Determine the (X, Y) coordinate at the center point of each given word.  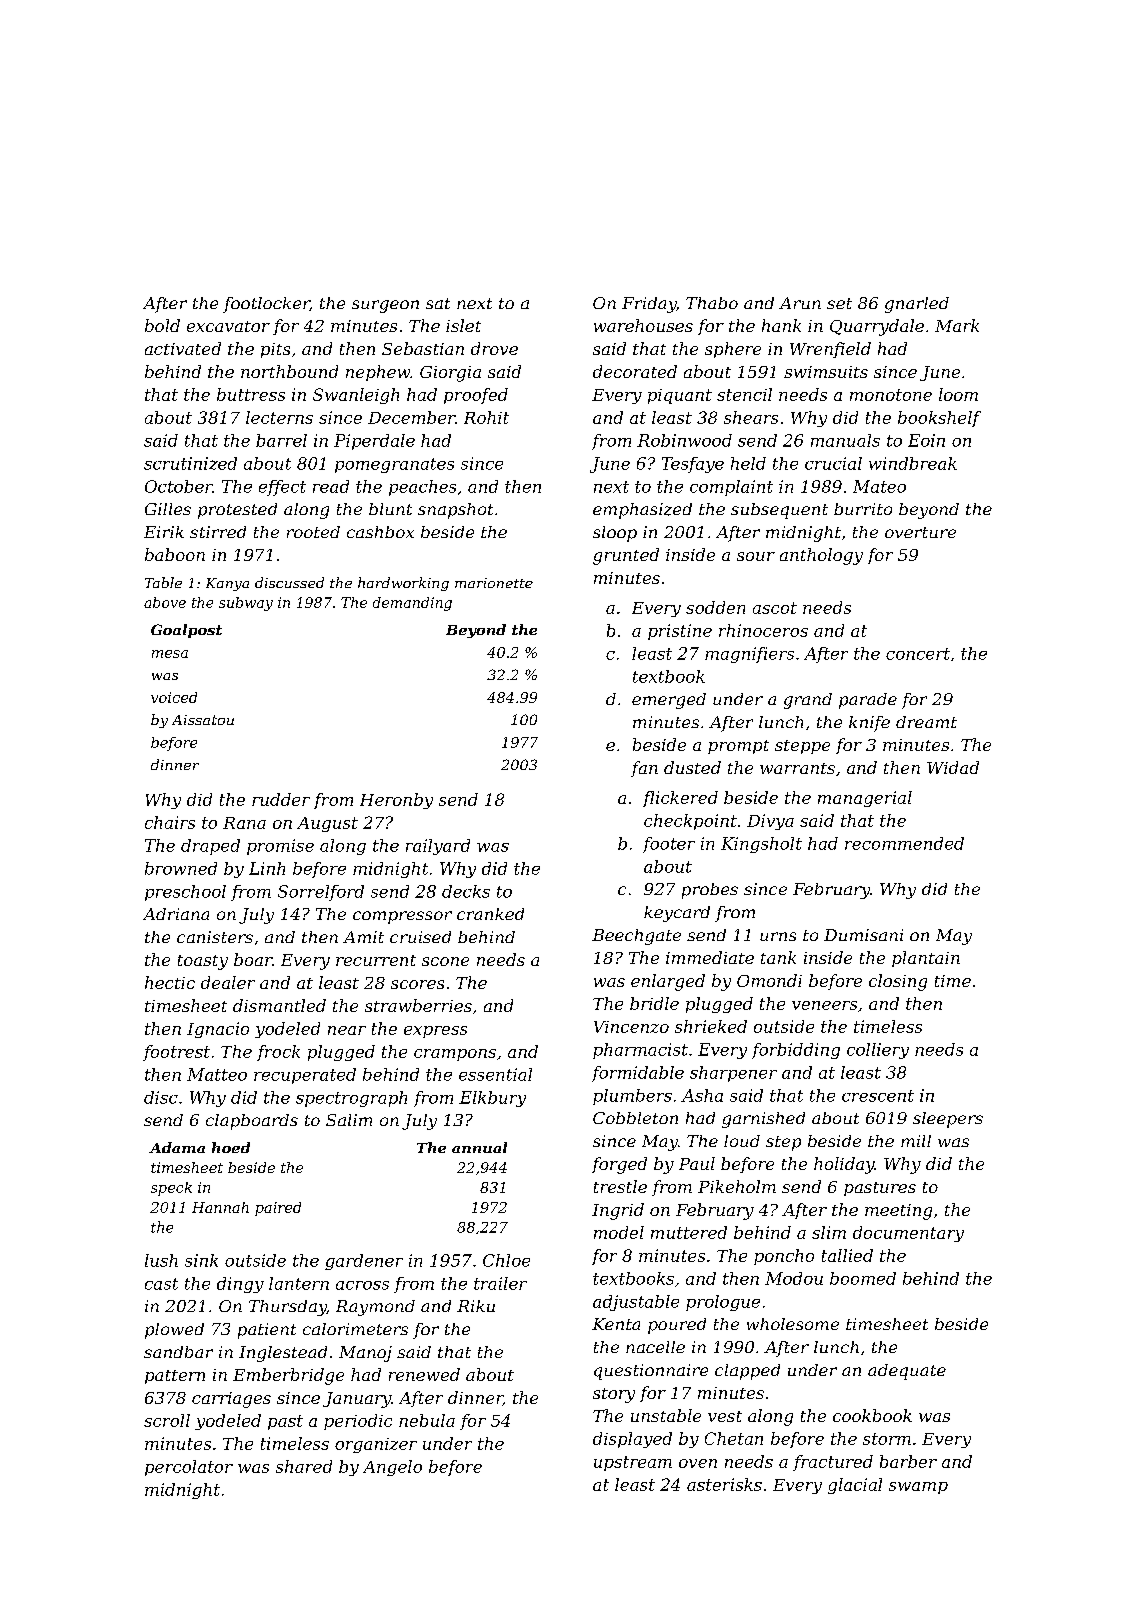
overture (920, 532)
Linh (267, 868)
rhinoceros (763, 630)
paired (278, 1209)
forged (619, 1165)
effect (282, 488)
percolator (189, 1468)
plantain (926, 959)
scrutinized (190, 463)
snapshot (455, 511)
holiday (844, 1165)
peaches (422, 488)
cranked (490, 914)
